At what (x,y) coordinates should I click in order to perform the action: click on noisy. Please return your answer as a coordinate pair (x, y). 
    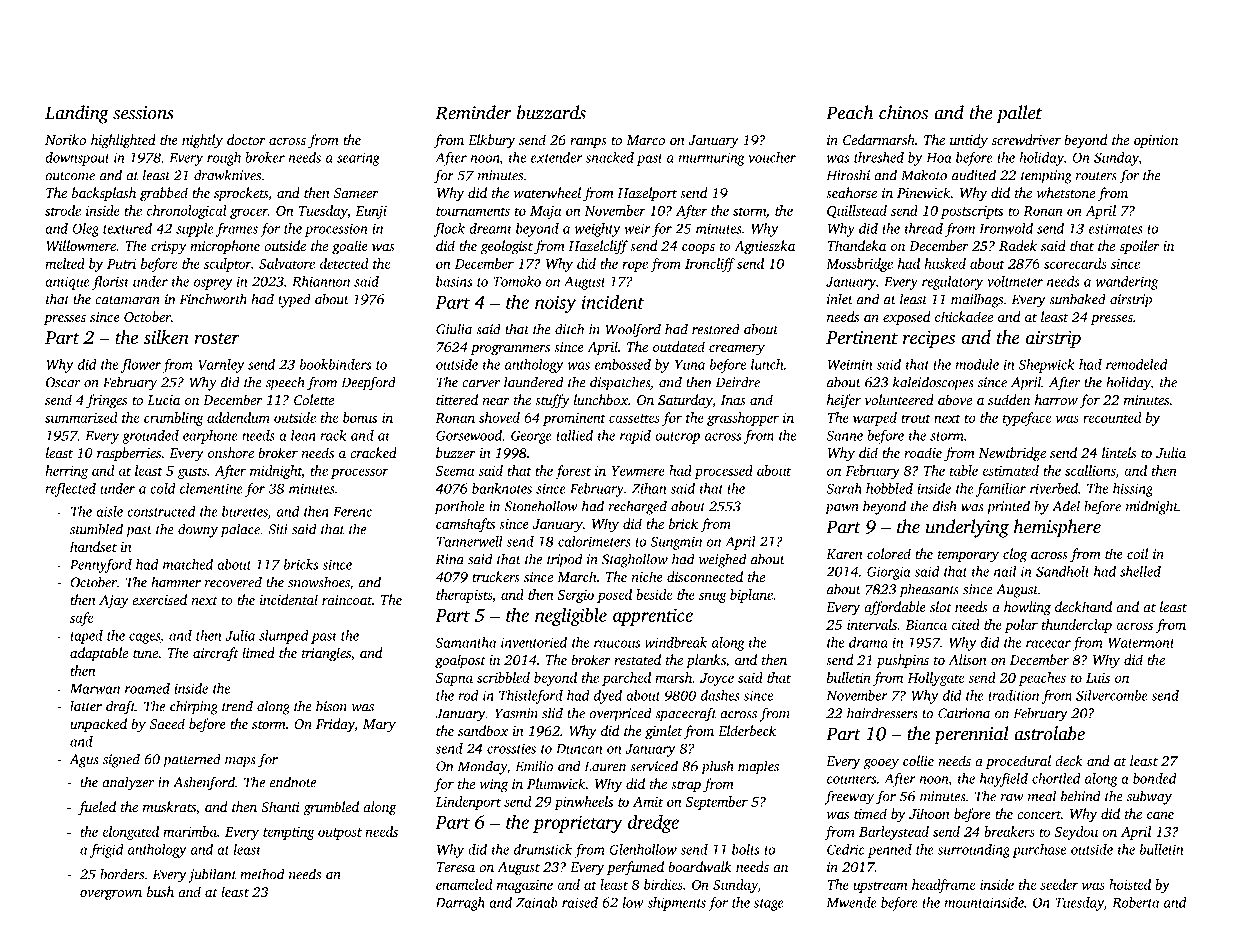
    Looking at the image, I should click on (555, 304).
